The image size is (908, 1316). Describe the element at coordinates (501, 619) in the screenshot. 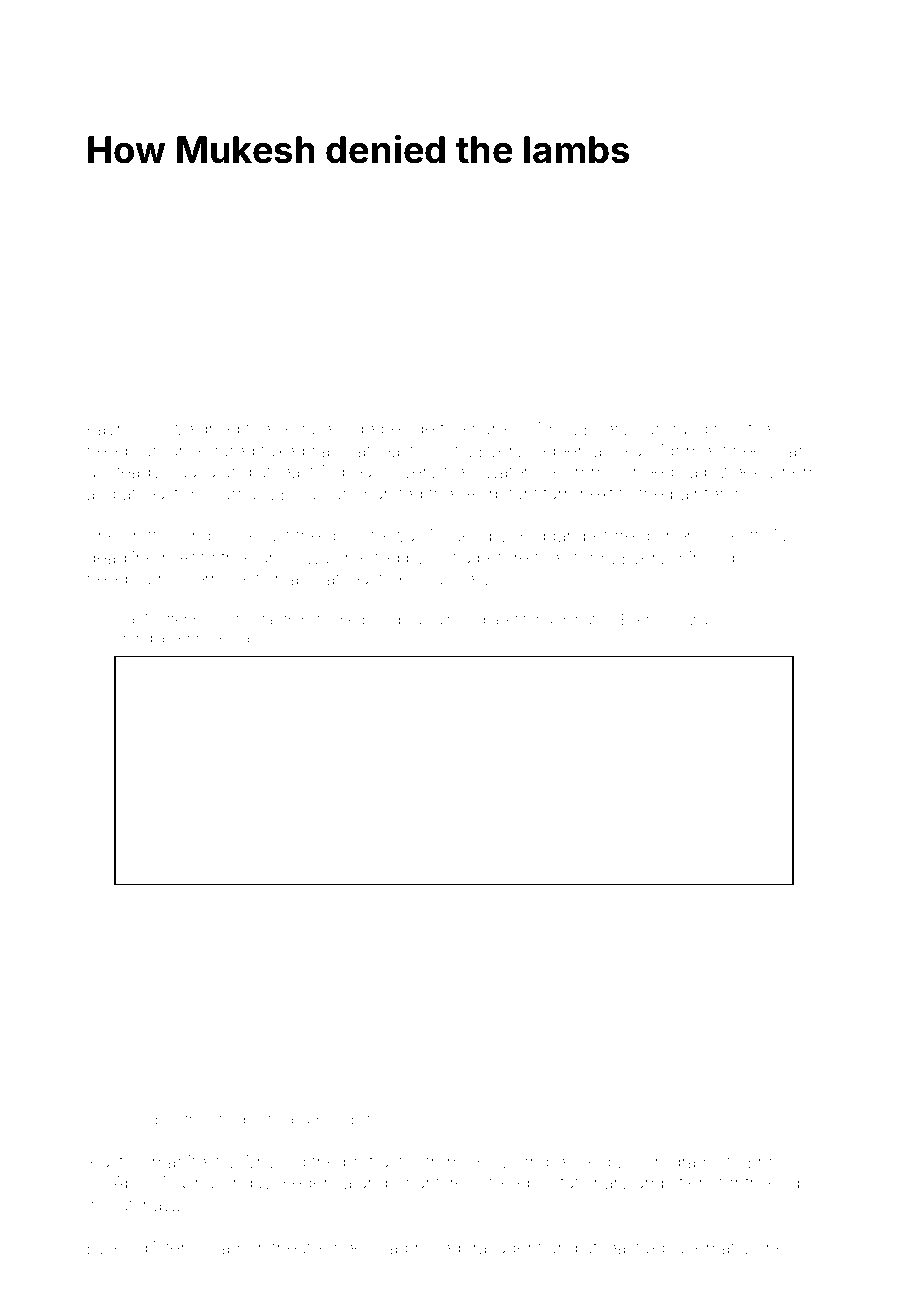

I see `ballet` at that location.
